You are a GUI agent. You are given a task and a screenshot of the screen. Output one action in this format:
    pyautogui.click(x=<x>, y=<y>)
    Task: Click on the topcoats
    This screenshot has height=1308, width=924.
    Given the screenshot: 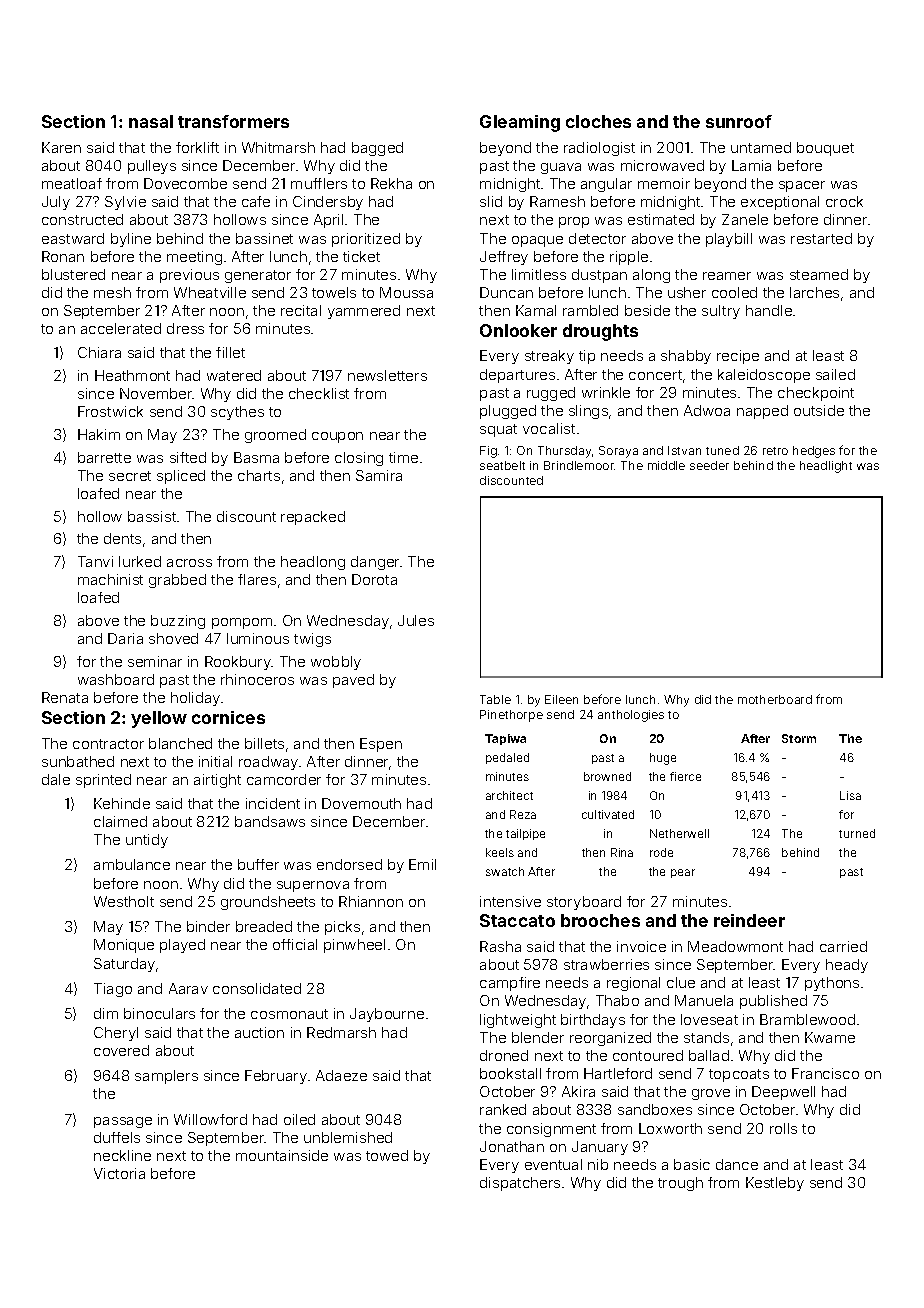 What is the action you would take?
    pyautogui.click(x=739, y=1075)
